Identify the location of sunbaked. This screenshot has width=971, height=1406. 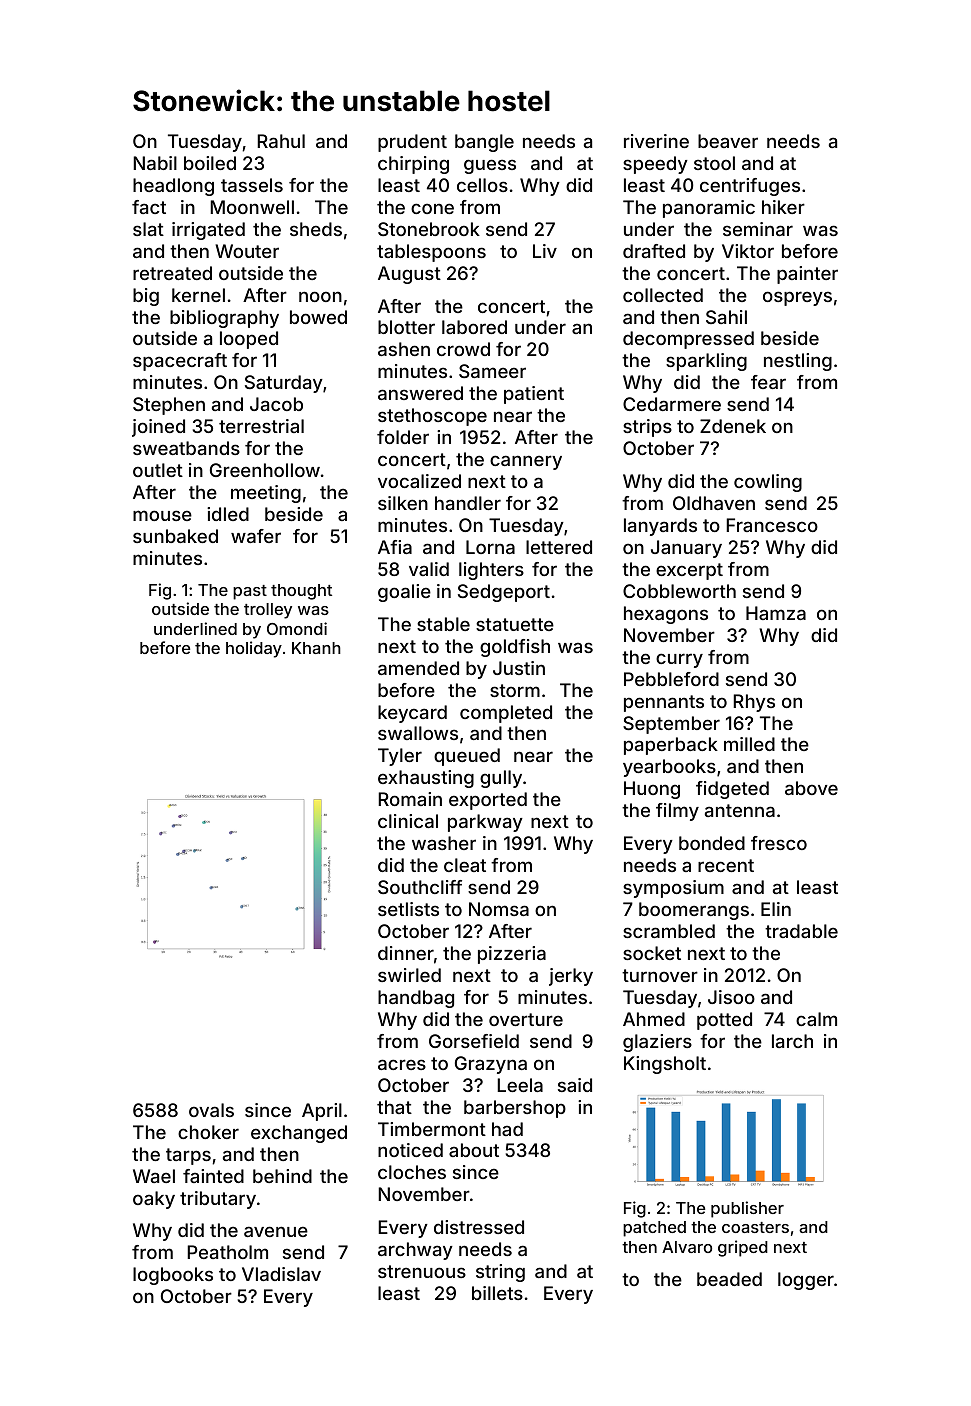
(175, 536).
